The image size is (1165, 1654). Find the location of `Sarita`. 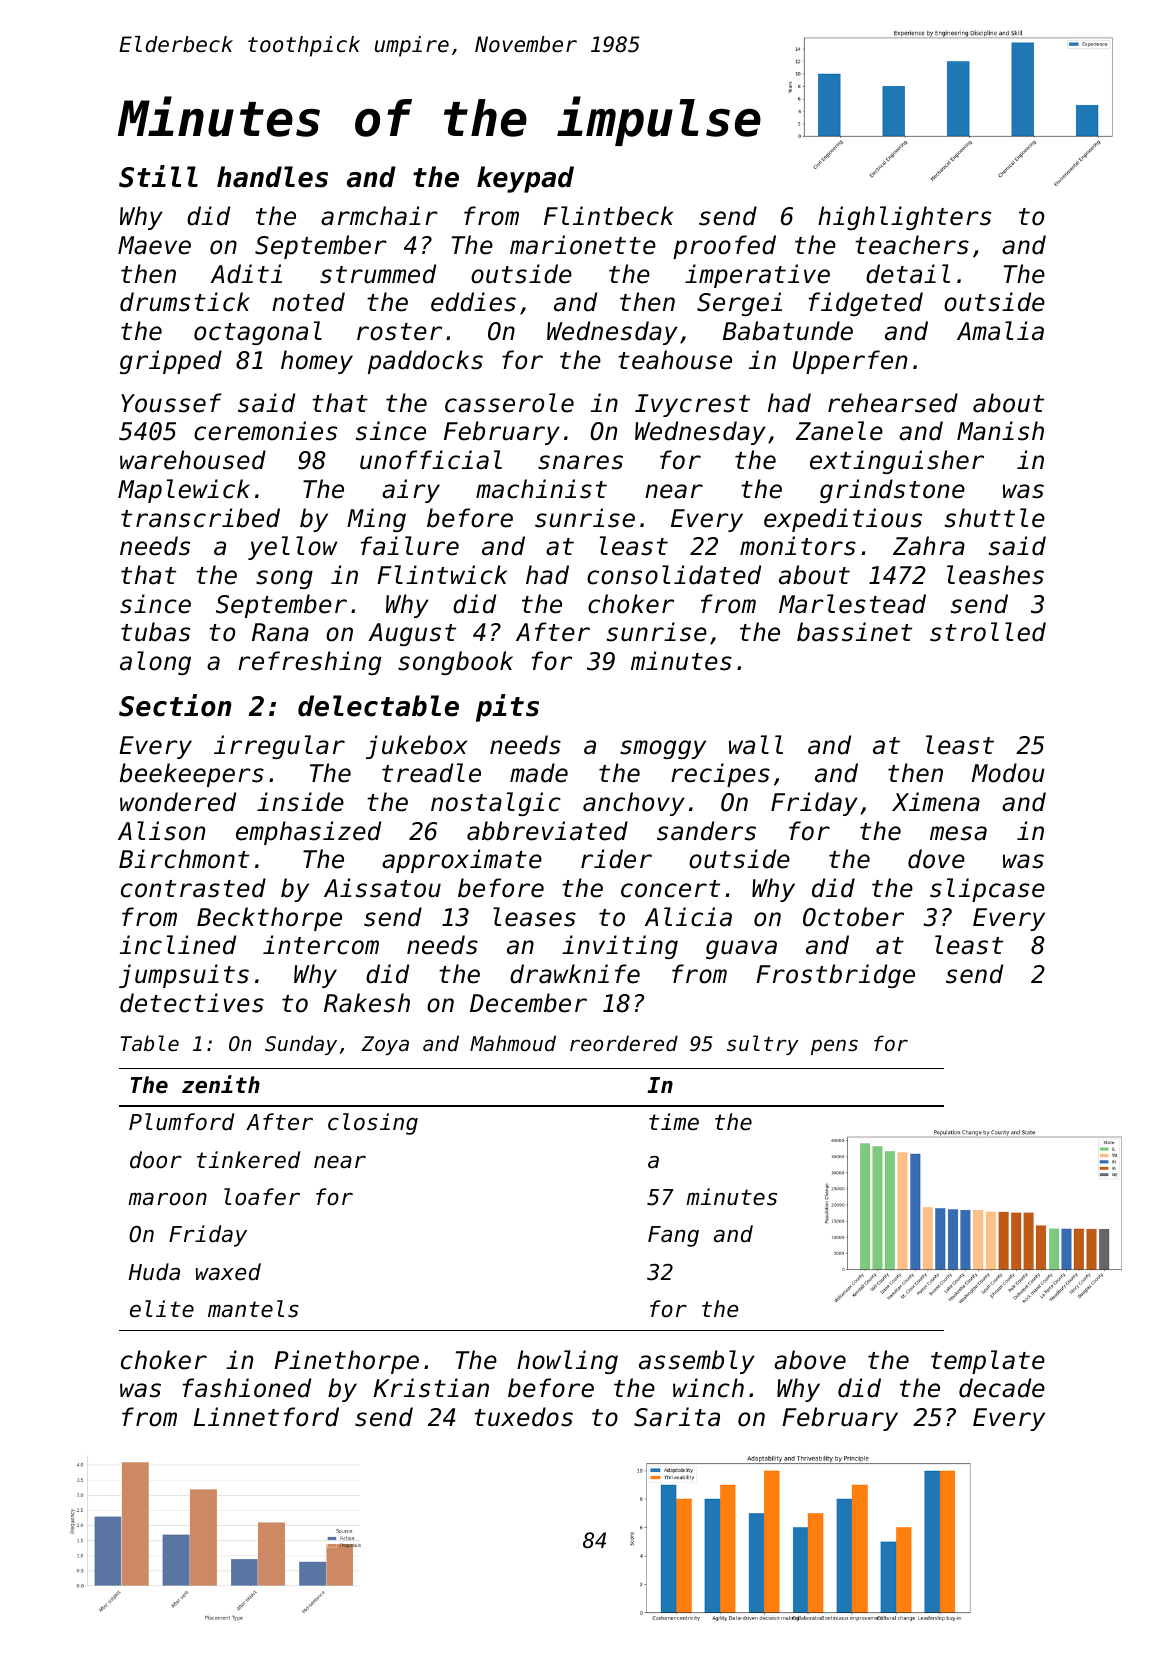

Sarita is located at coordinates (677, 1417).
